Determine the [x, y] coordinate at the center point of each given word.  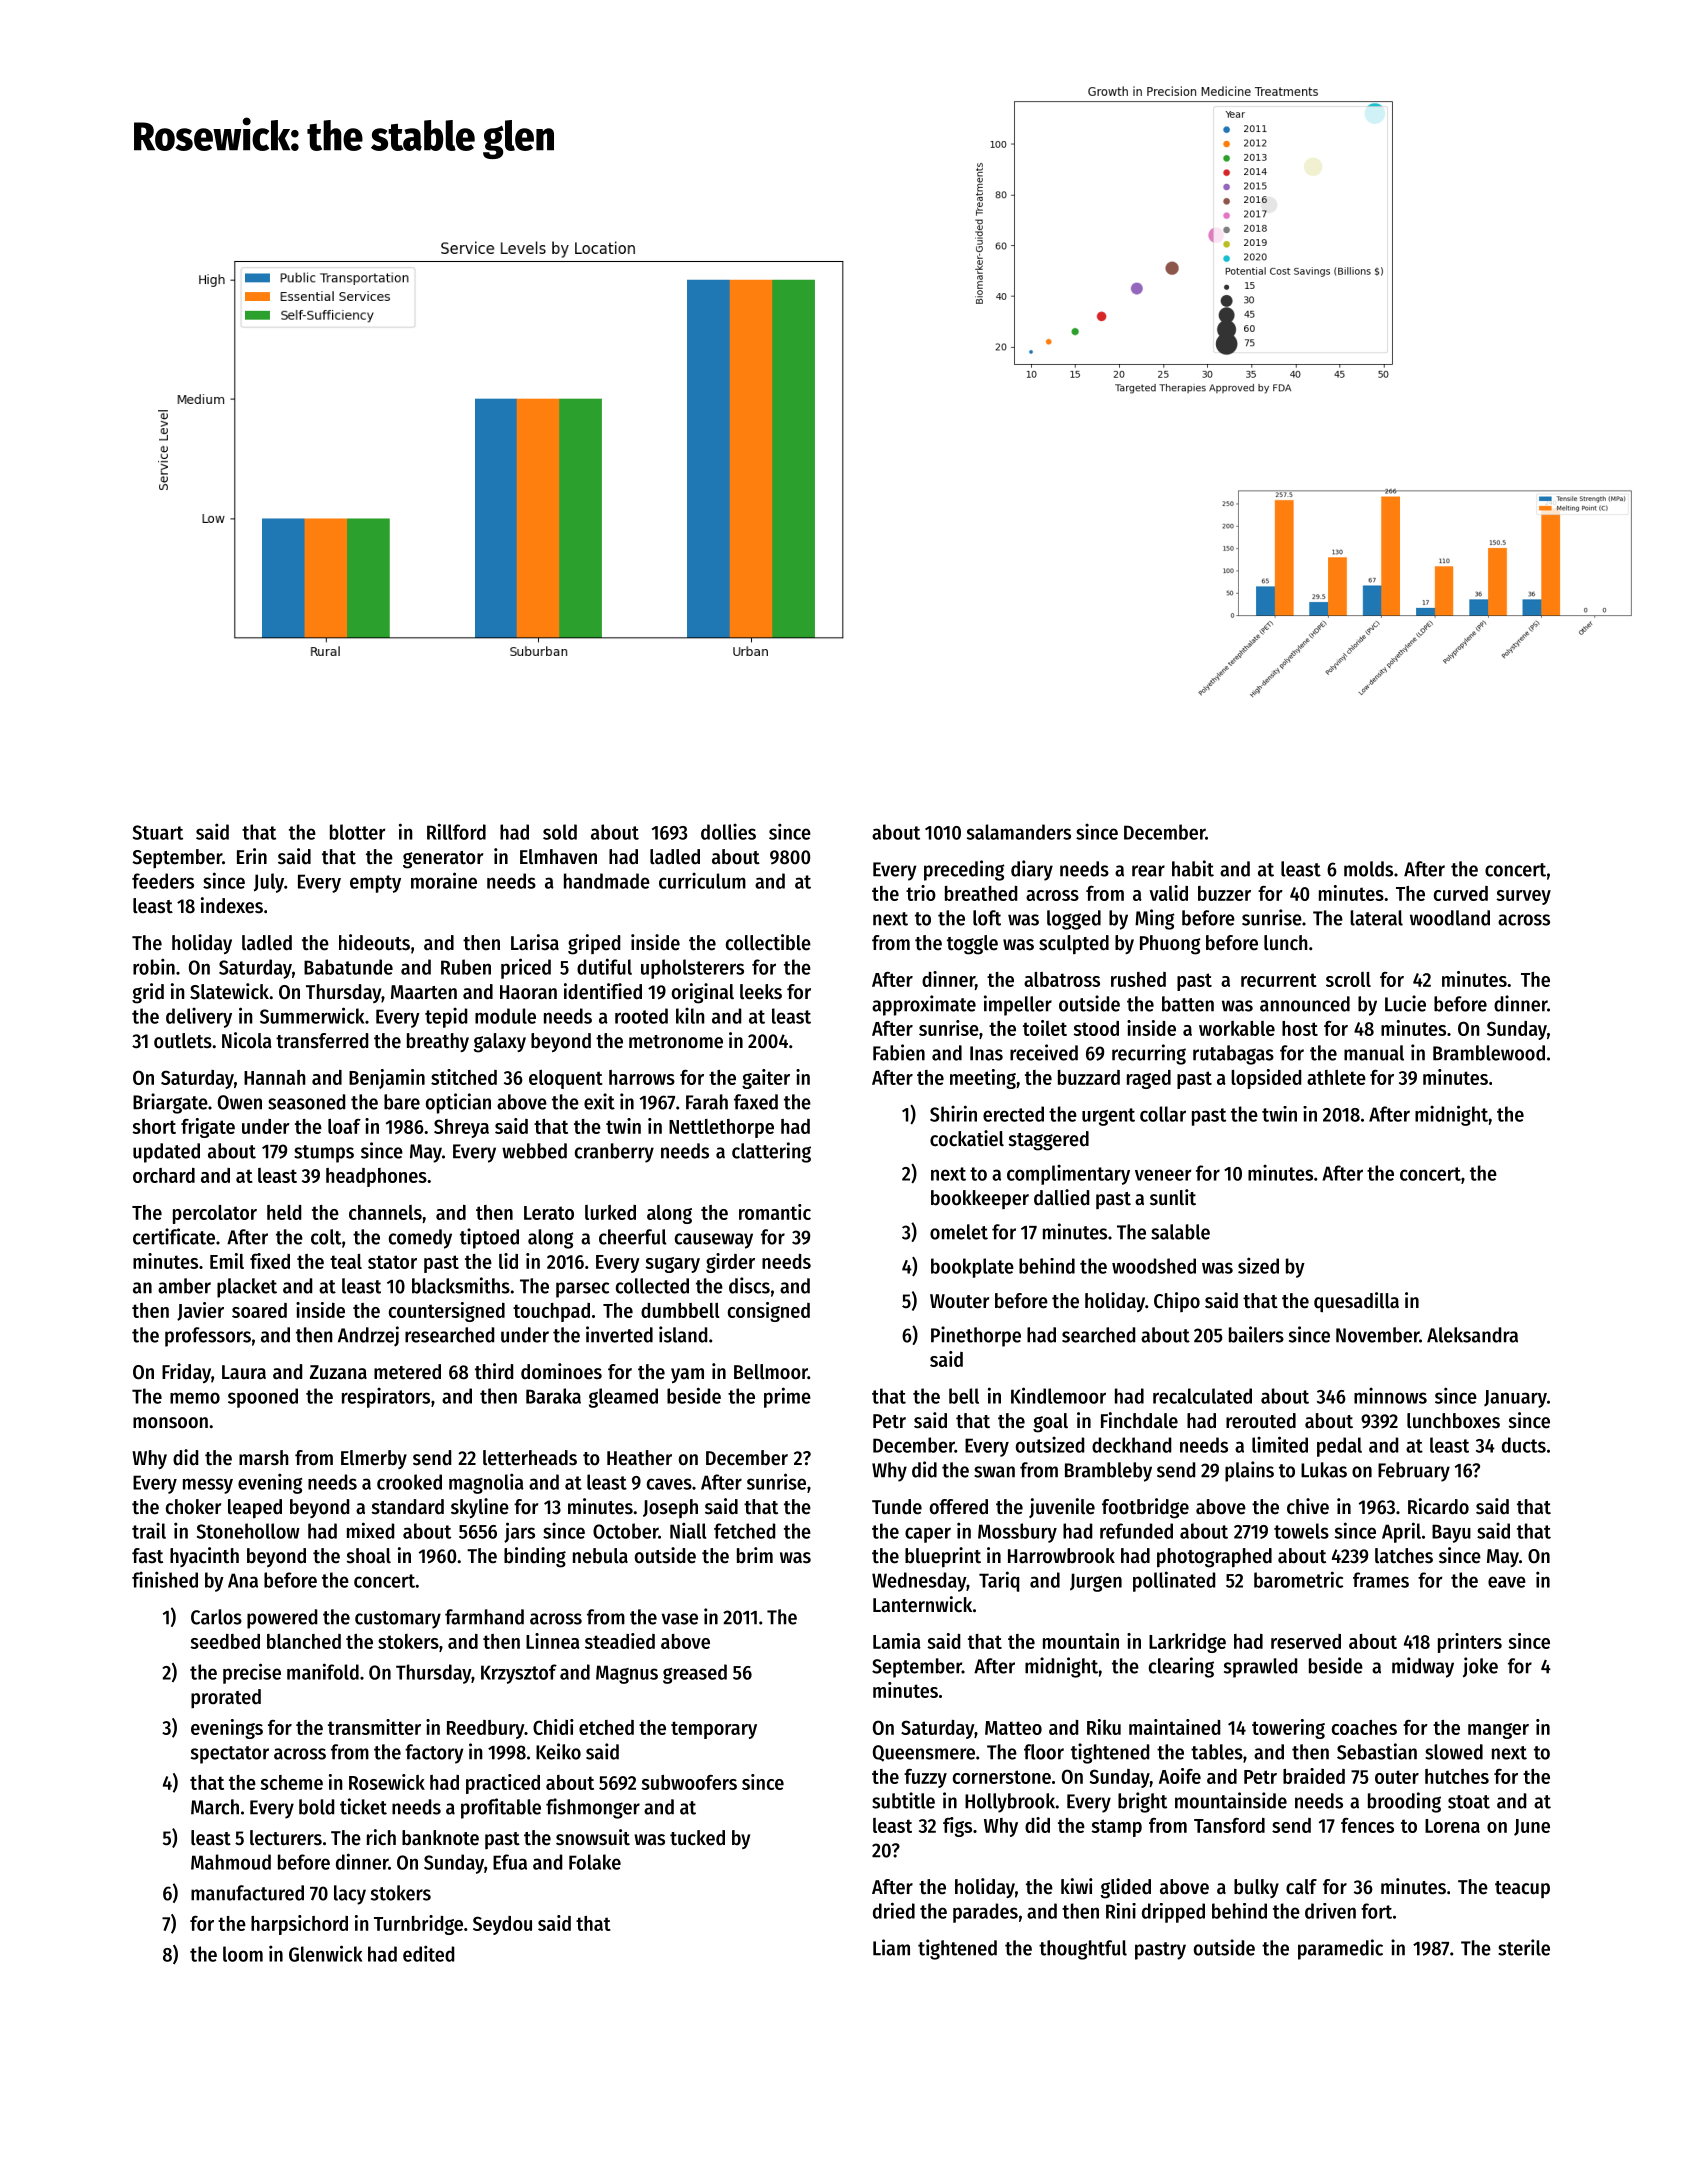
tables [1217, 1752]
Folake [595, 1862]
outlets [183, 1041]
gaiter [766, 1079]
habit [1193, 868]
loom [243, 1954]
